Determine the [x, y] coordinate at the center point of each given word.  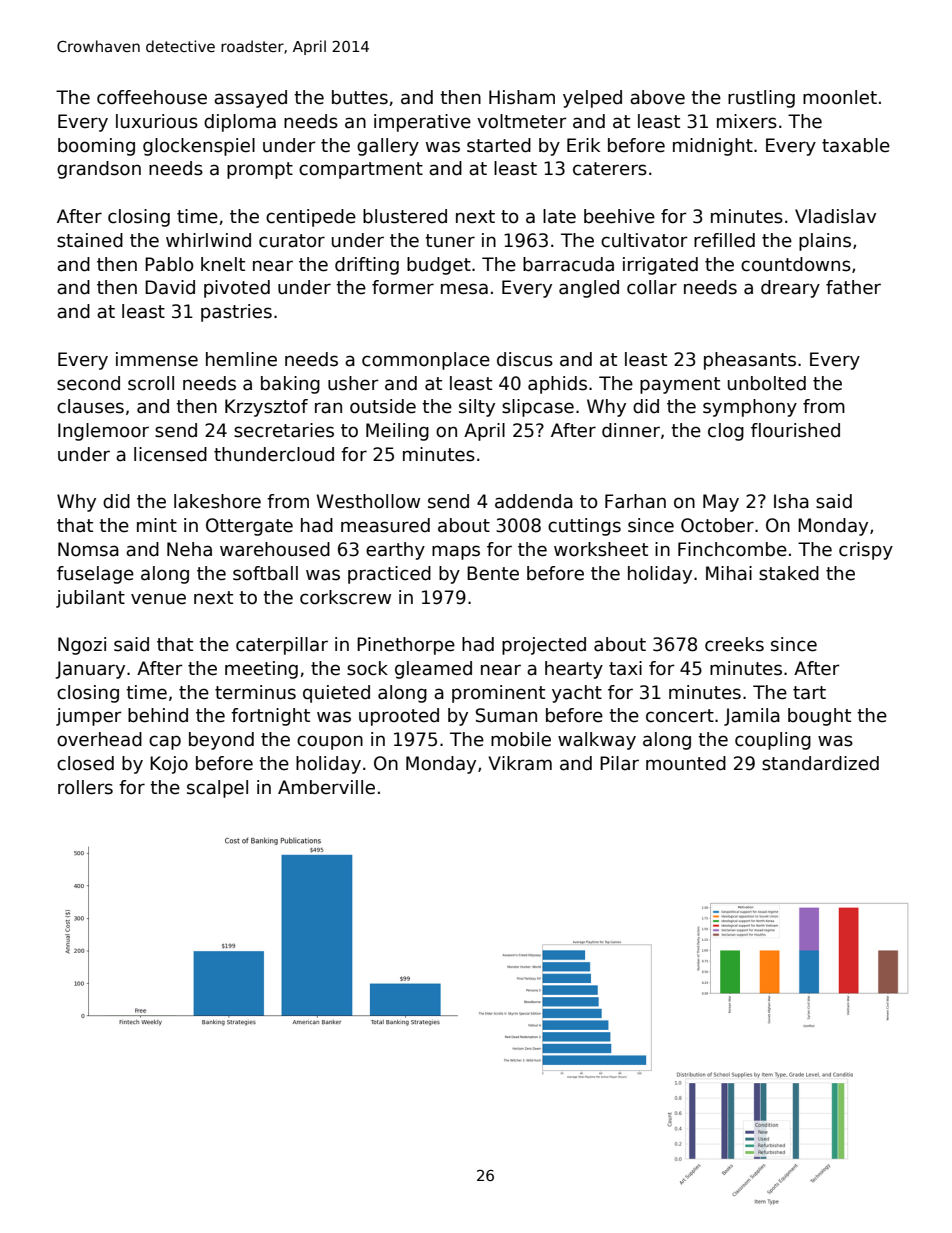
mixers [747, 121]
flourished [795, 430]
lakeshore [217, 501]
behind [158, 715]
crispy [866, 551]
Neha [189, 549]
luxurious [157, 121]
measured [385, 525]
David [170, 287]
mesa [464, 289]
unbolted [767, 383]
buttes [360, 97]
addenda [534, 501]
